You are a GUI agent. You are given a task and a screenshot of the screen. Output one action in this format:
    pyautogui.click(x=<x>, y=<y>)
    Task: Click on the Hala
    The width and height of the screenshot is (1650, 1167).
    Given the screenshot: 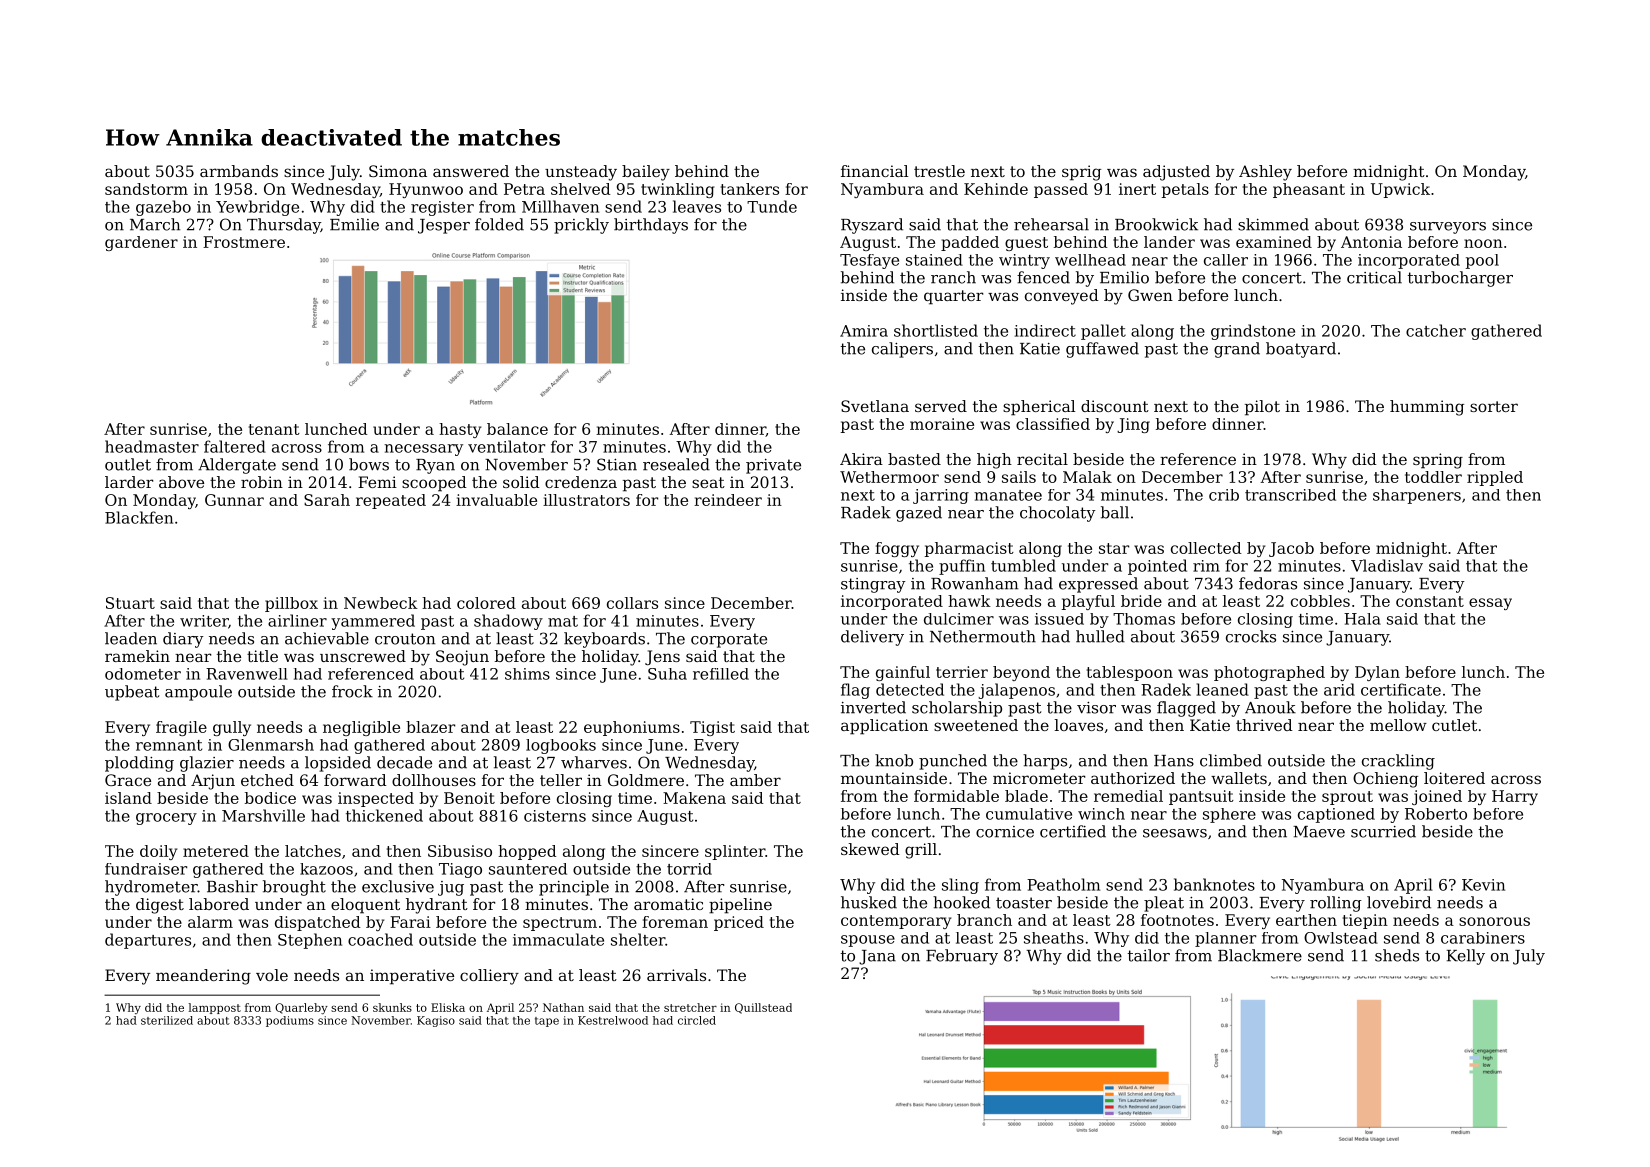 What is the action you would take?
    pyautogui.click(x=1362, y=619)
